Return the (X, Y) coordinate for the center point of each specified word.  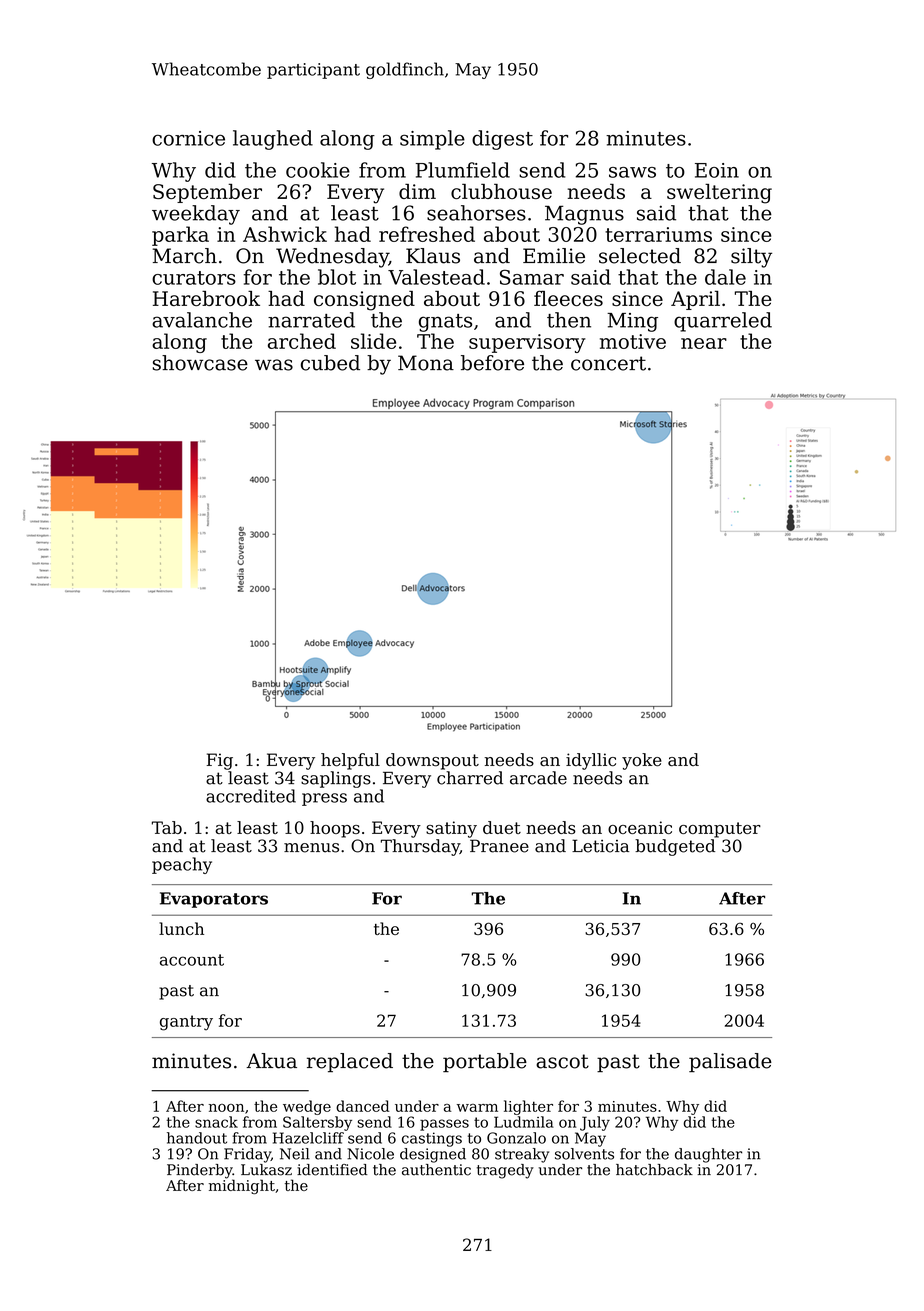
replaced (350, 1062)
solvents (584, 1154)
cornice (188, 138)
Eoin (717, 170)
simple (432, 140)
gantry (186, 1023)
